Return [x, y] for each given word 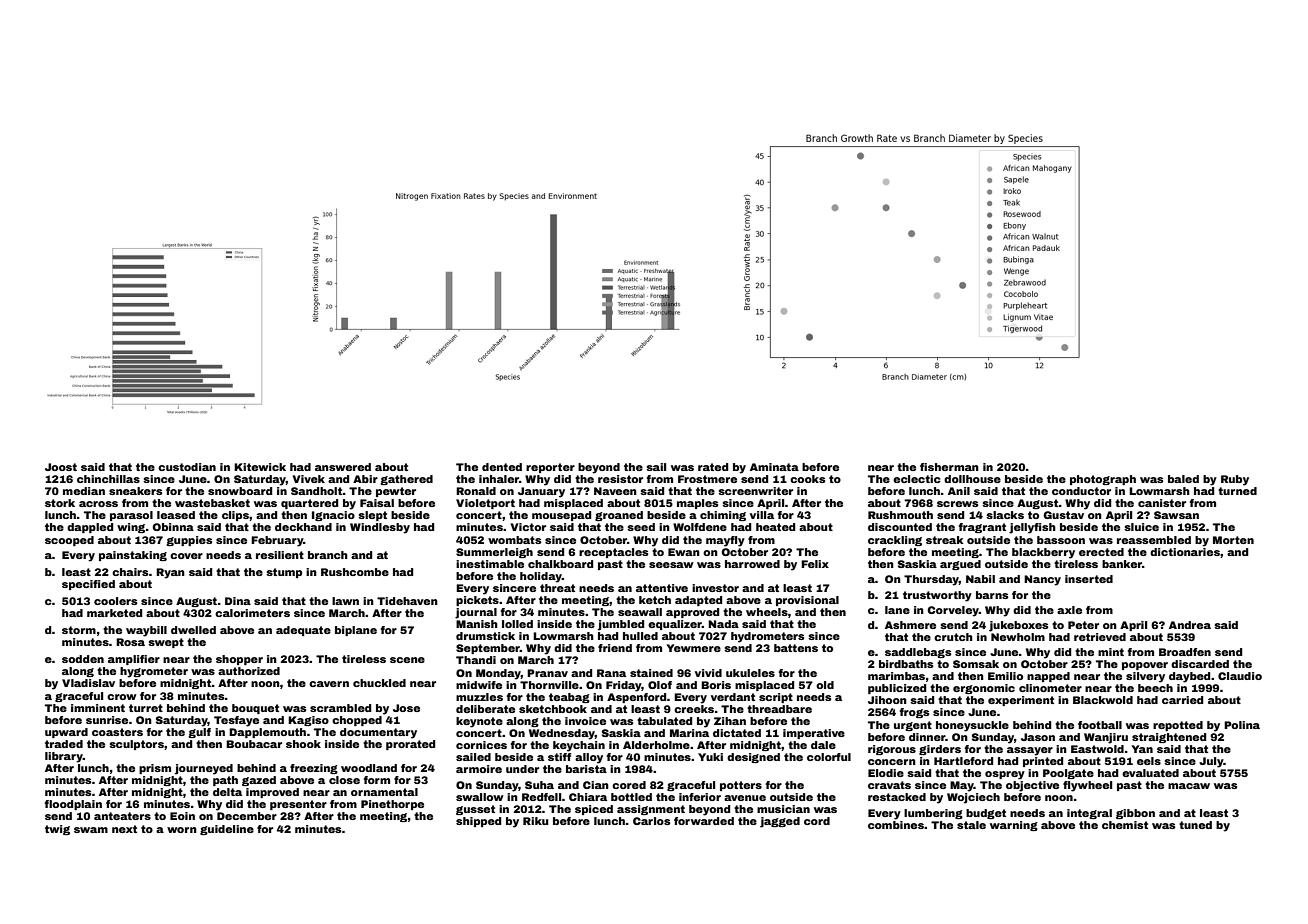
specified [88, 585]
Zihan [730, 721]
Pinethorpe [392, 805]
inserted [1089, 579]
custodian [187, 467]
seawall [640, 612]
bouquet [255, 709]
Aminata [774, 467]
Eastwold [1097, 749]
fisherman [949, 467]
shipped [478, 822]
